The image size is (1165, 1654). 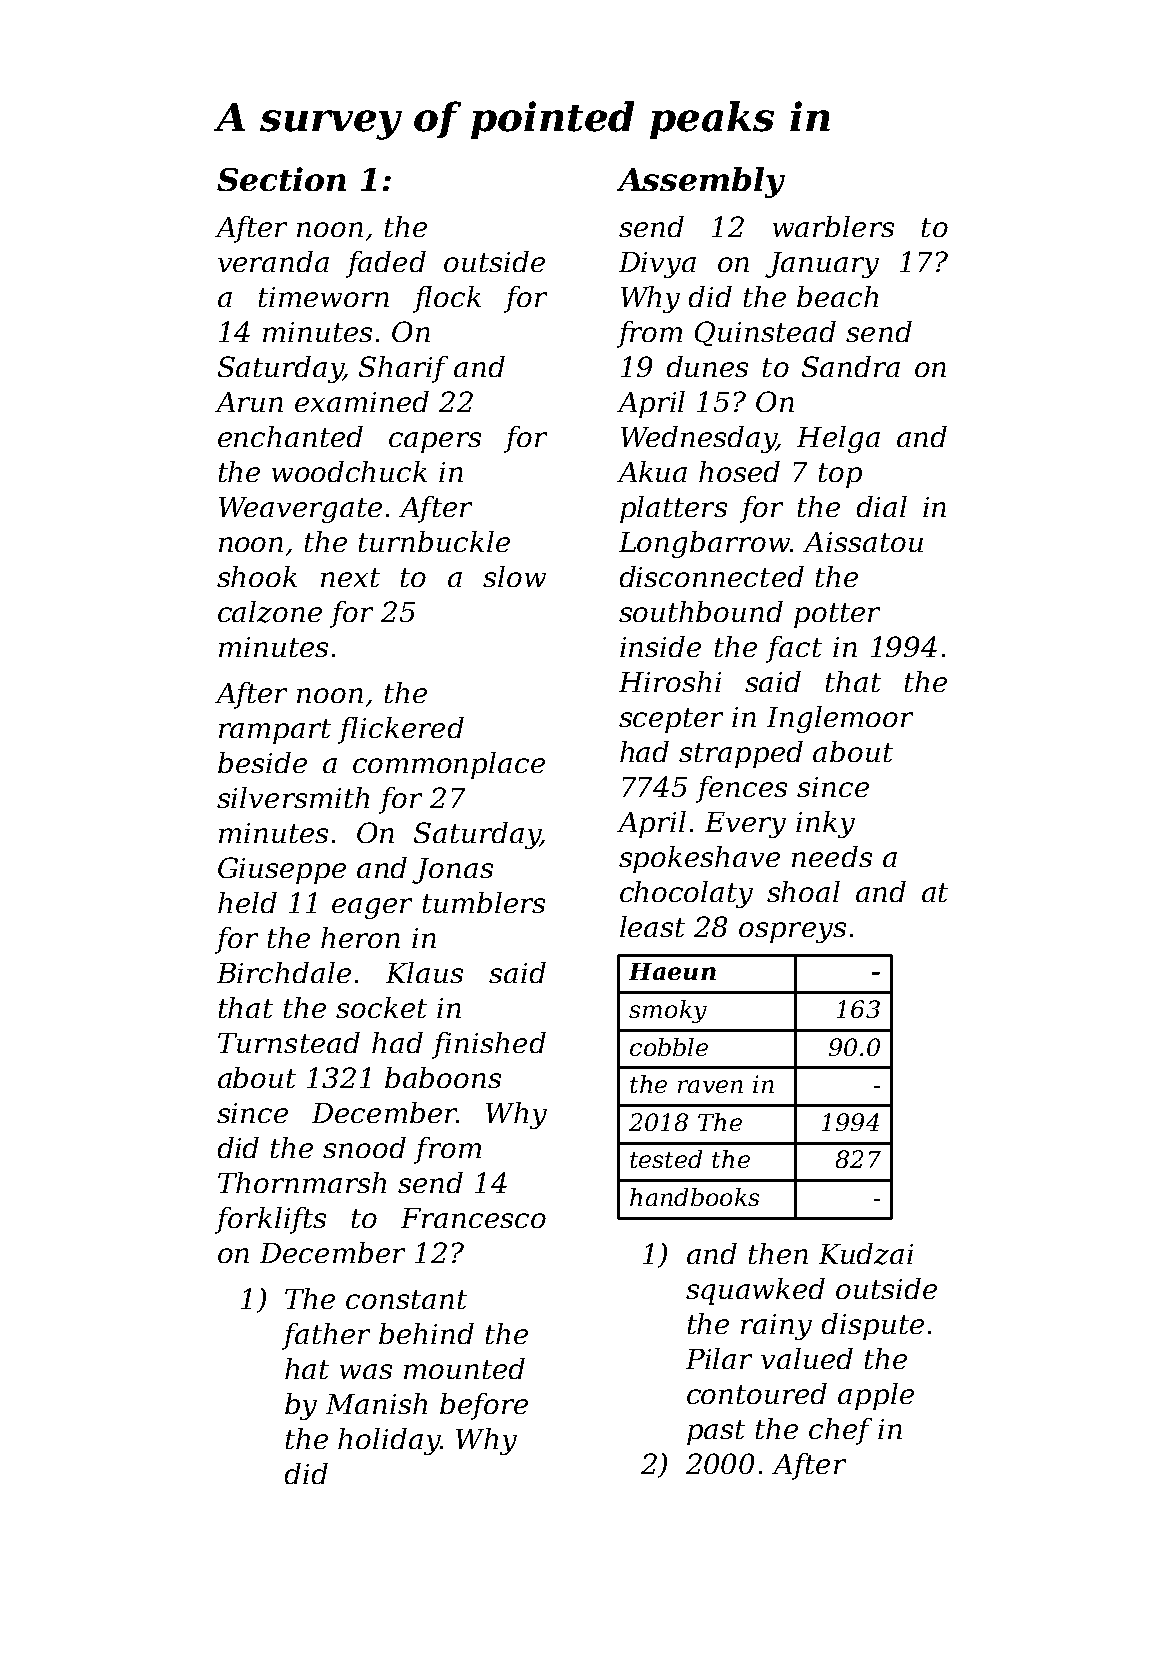 I want to click on holiday, so click(x=389, y=1441).
